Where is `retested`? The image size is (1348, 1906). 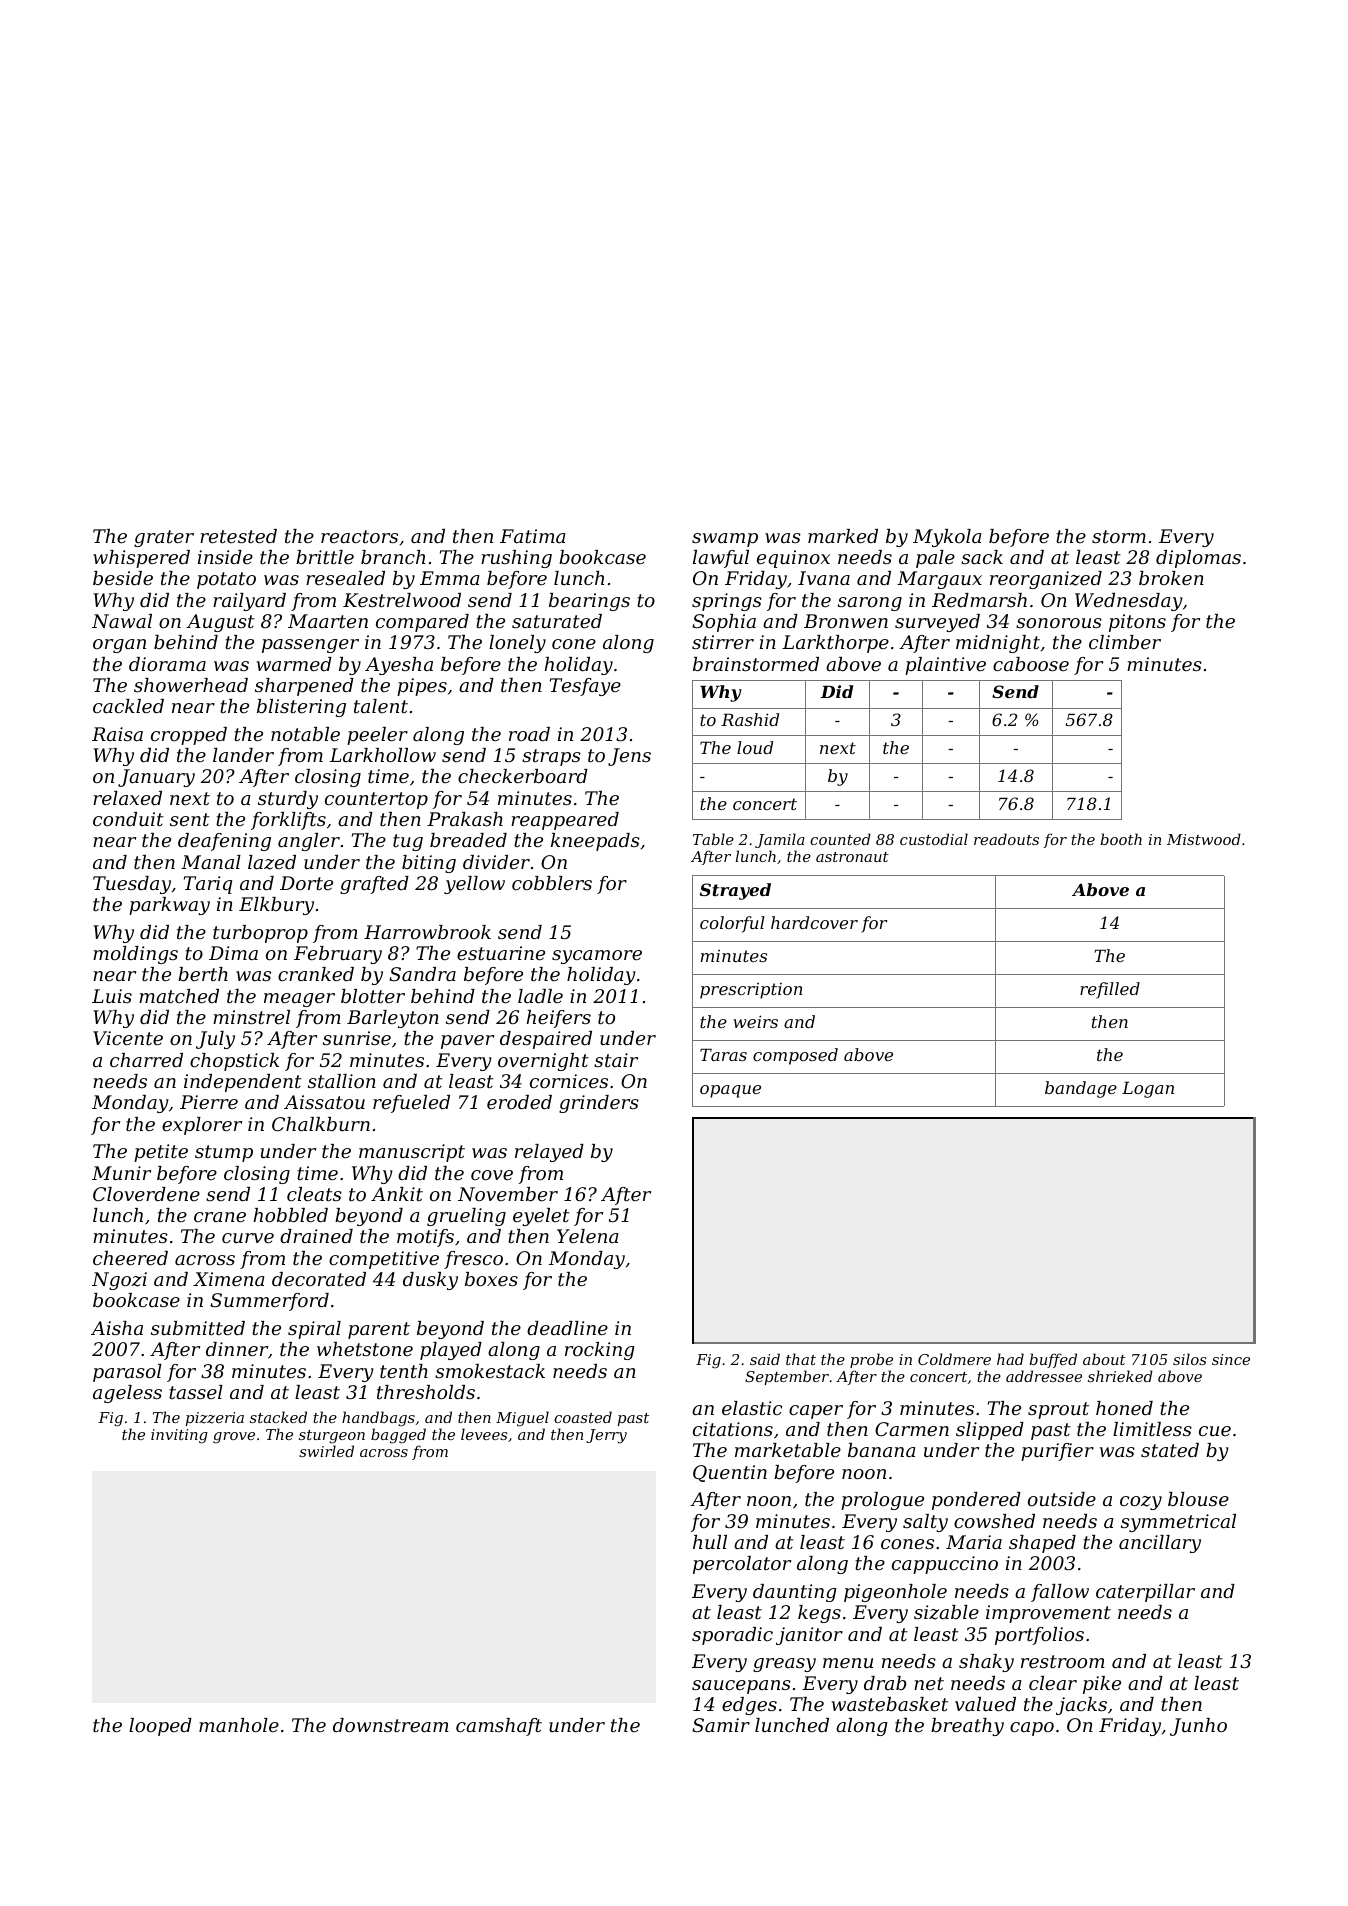
retested is located at coordinates (238, 536).
